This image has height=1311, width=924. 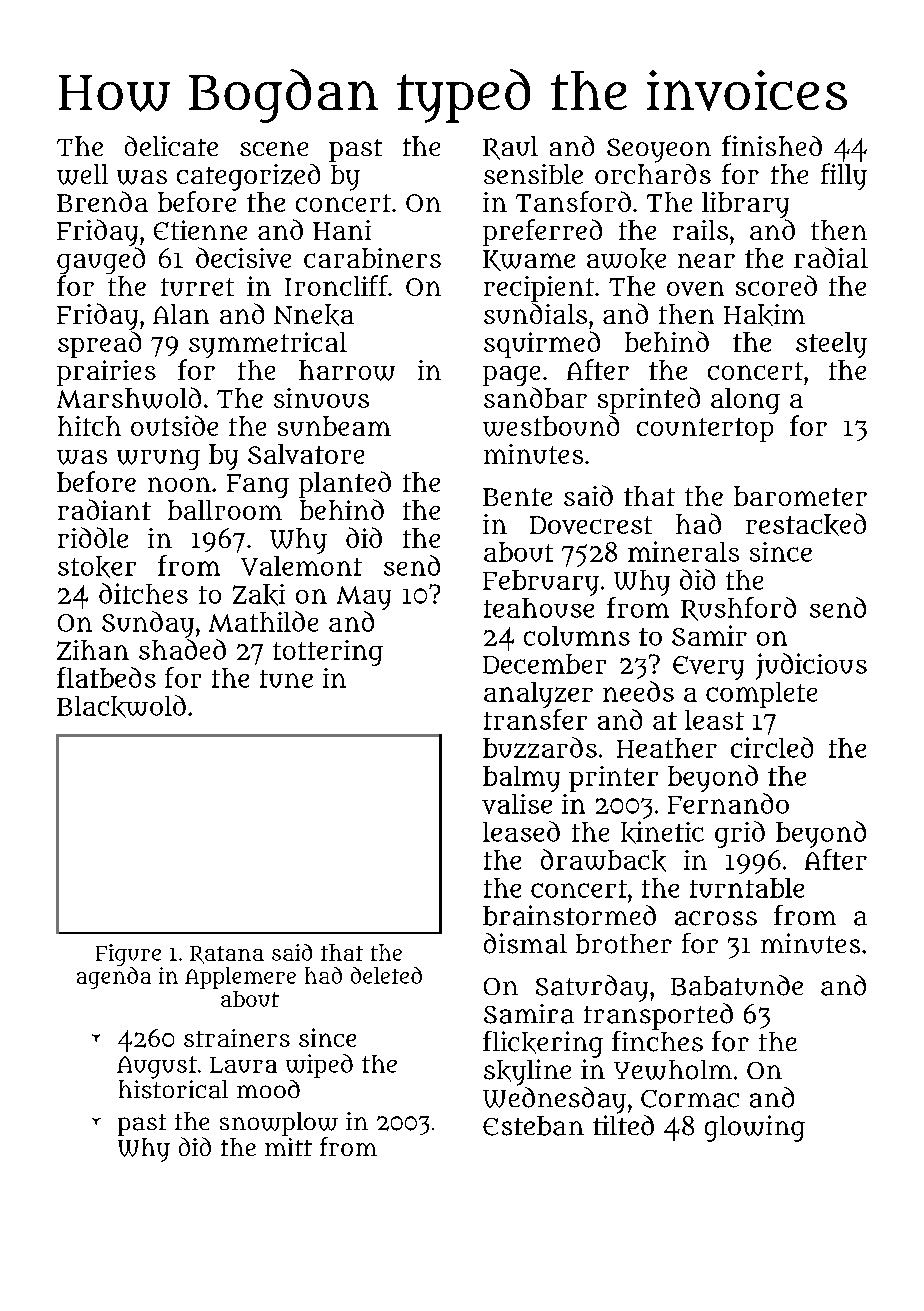 I want to click on grid, so click(x=740, y=834).
